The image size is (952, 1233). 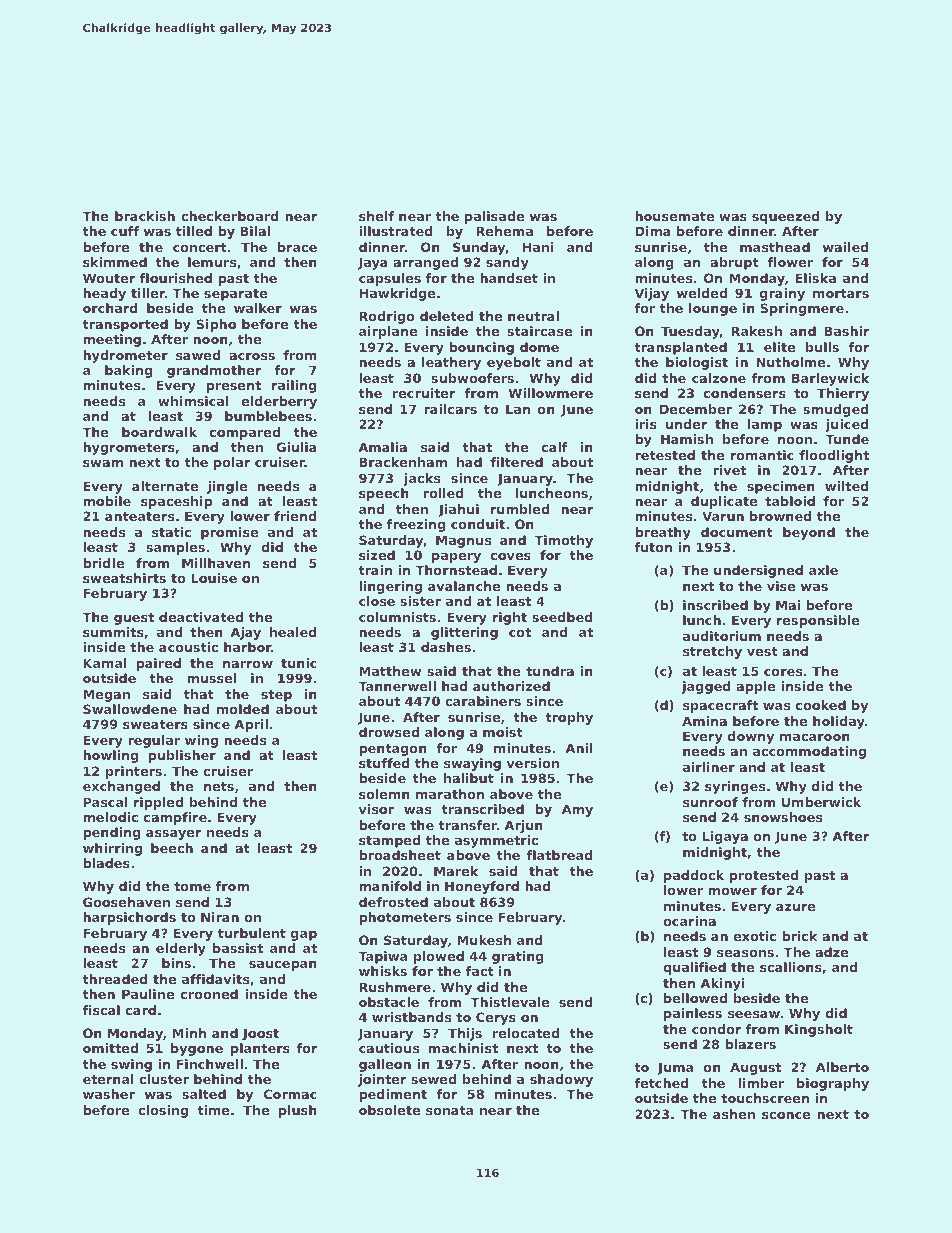 I want to click on nets, so click(x=219, y=786).
